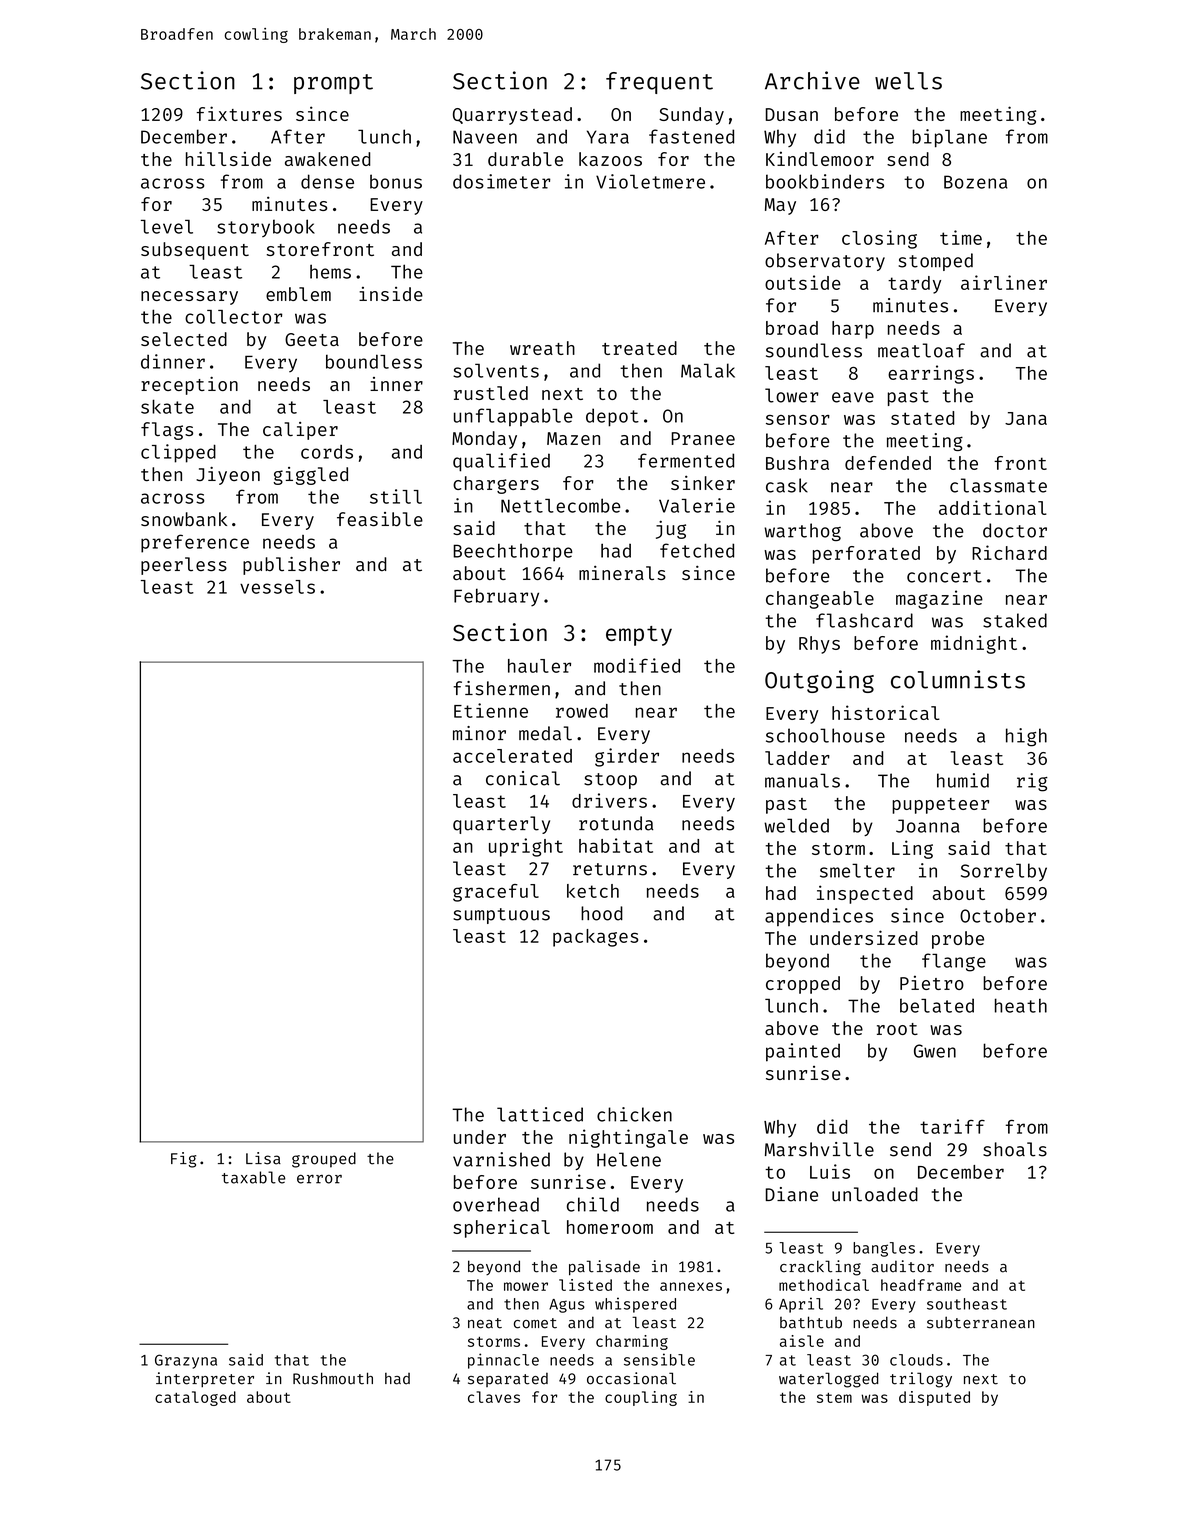 The image size is (1188, 1538). I want to click on disputed, so click(934, 1398).
